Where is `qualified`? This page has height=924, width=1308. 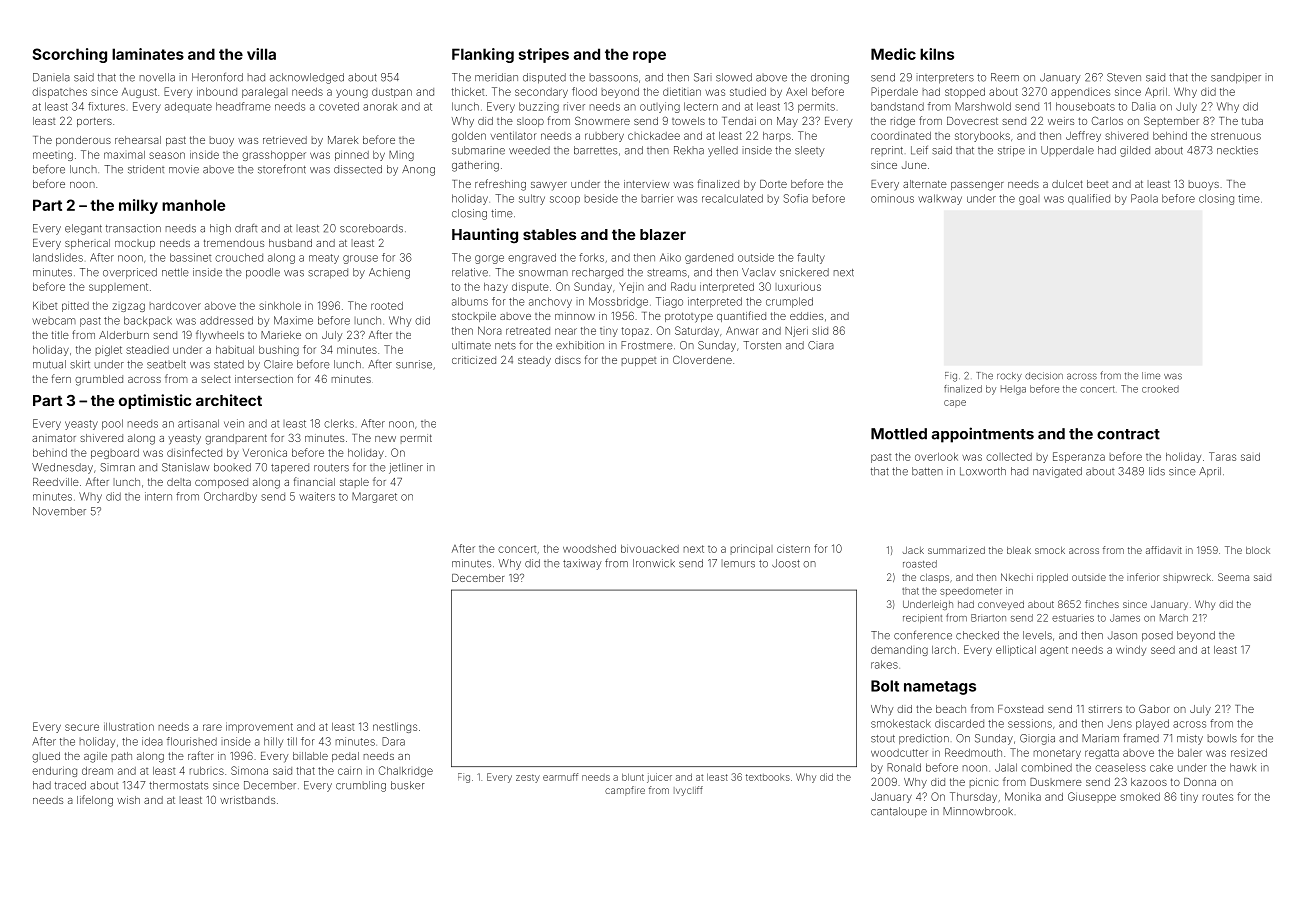
qualified is located at coordinates (1089, 199).
